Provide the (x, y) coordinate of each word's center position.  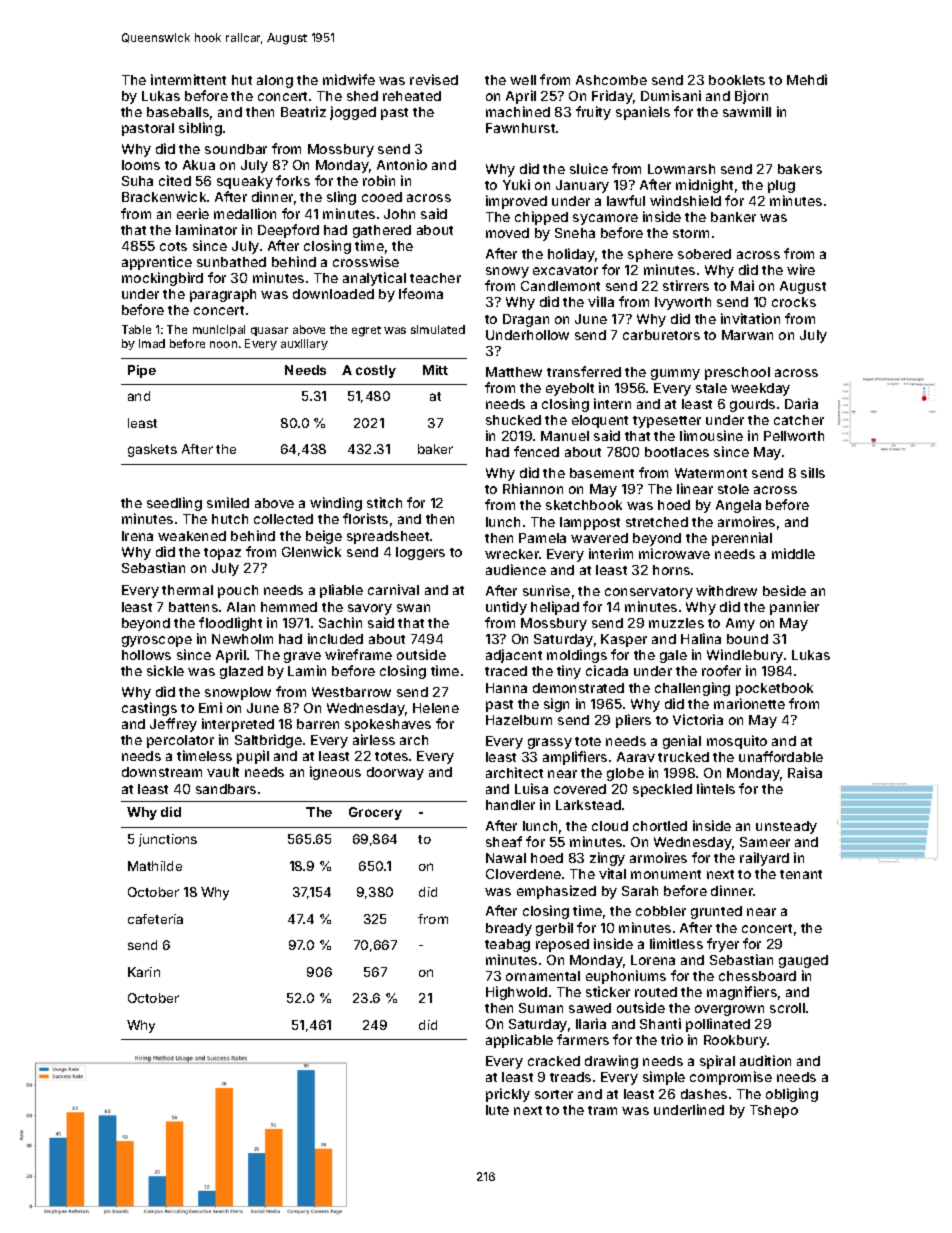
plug (781, 186)
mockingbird (162, 279)
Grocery (375, 813)
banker (733, 217)
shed (362, 96)
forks (293, 180)
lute (497, 1110)
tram (602, 1110)
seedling (174, 504)
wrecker (512, 554)
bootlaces (677, 452)
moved (507, 233)
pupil (253, 757)
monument (666, 874)
